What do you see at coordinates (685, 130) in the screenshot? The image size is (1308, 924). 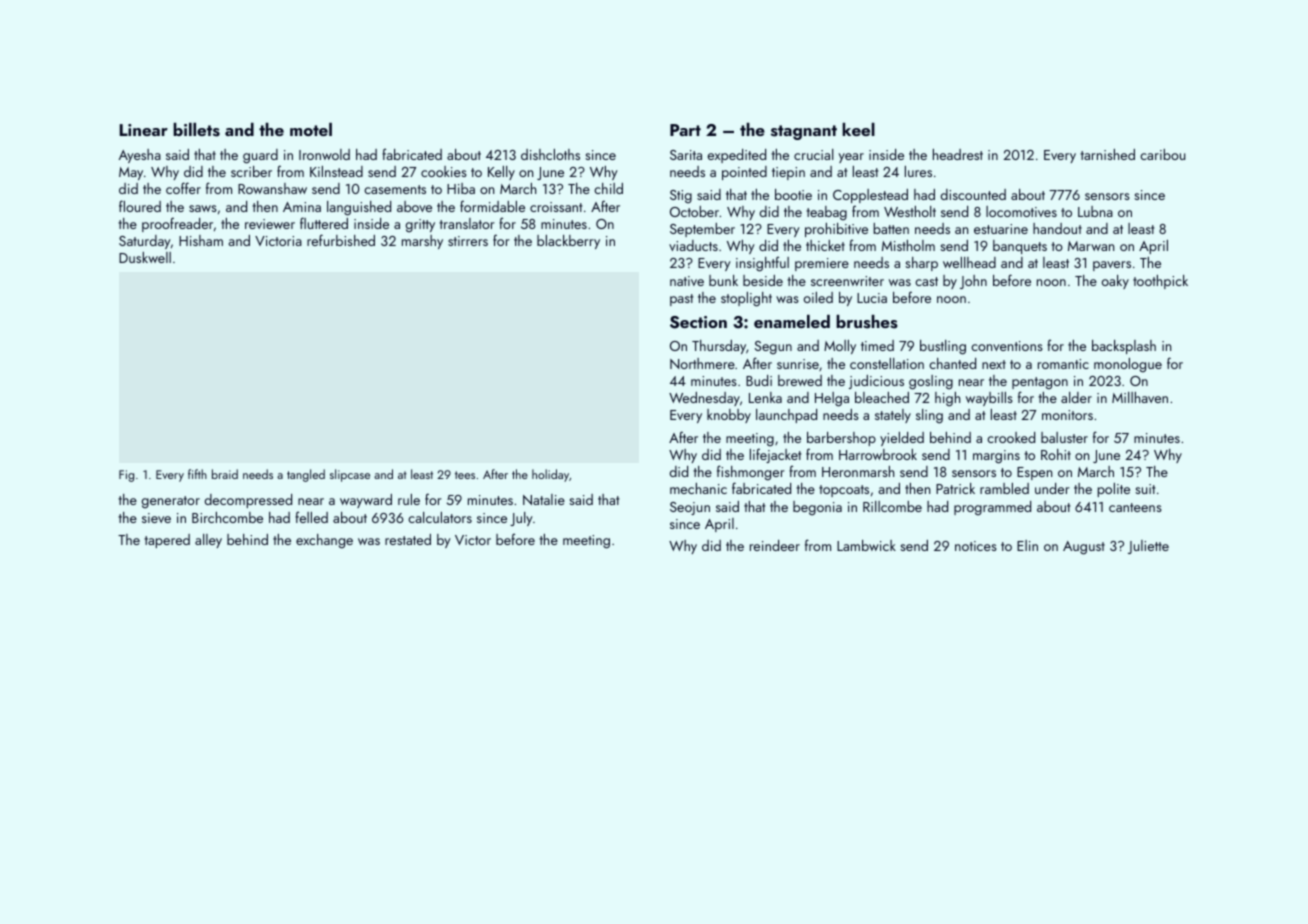 I see `Part` at bounding box center [685, 130].
